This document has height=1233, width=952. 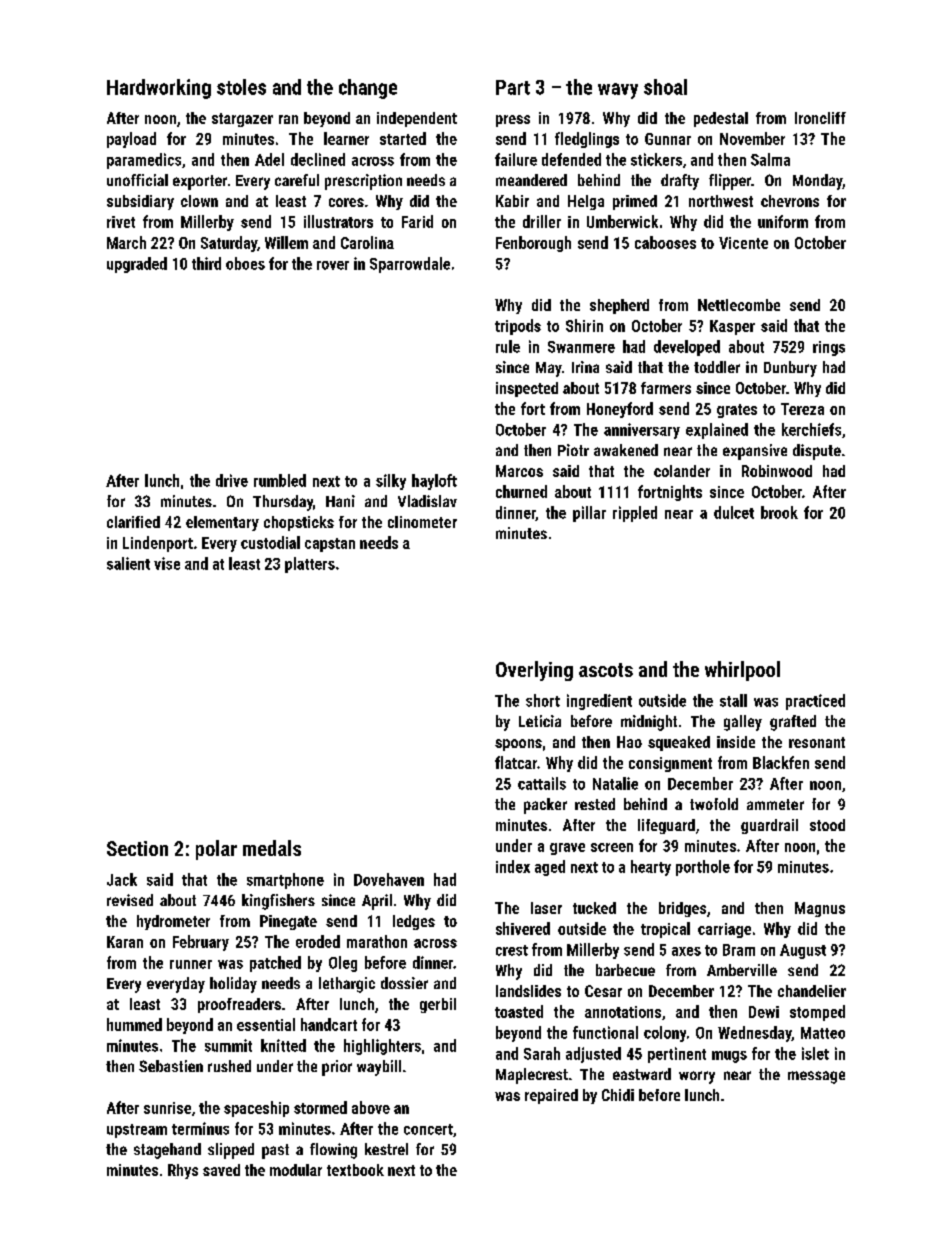 I want to click on farmers, so click(x=666, y=388).
